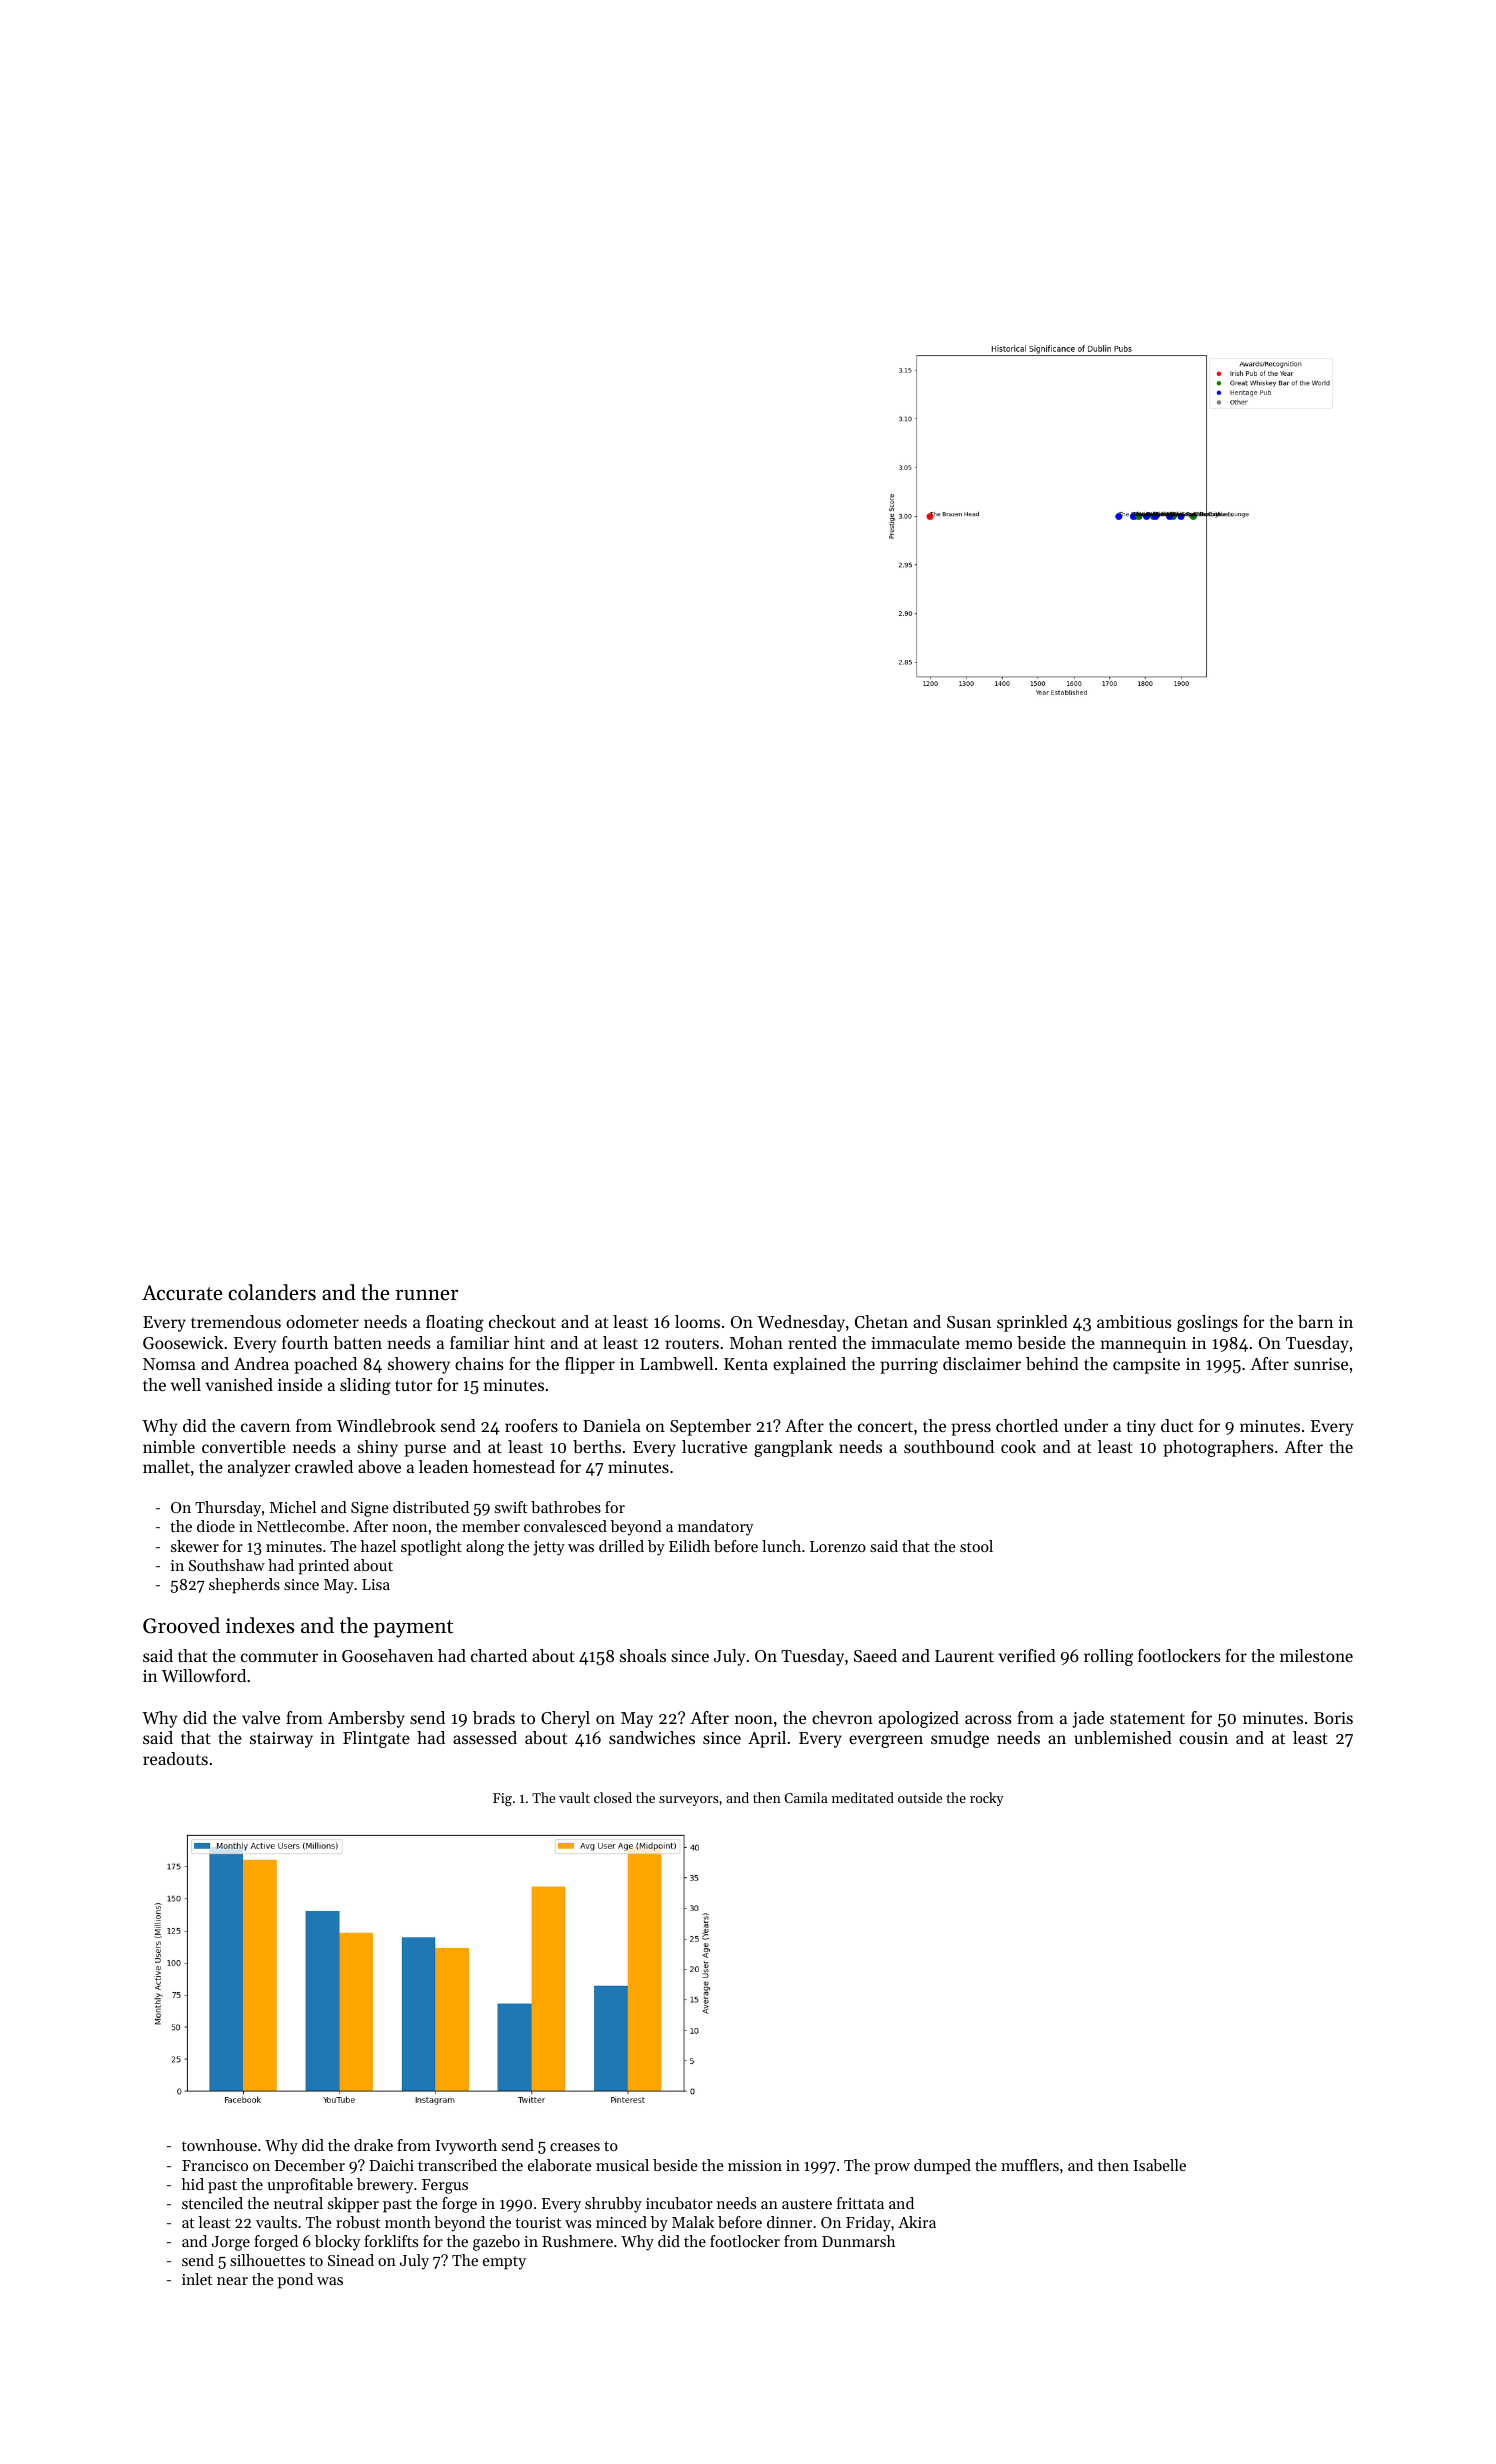  What do you see at coordinates (1315, 1321) in the document?
I see `barn` at bounding box center [1315, 1321].
